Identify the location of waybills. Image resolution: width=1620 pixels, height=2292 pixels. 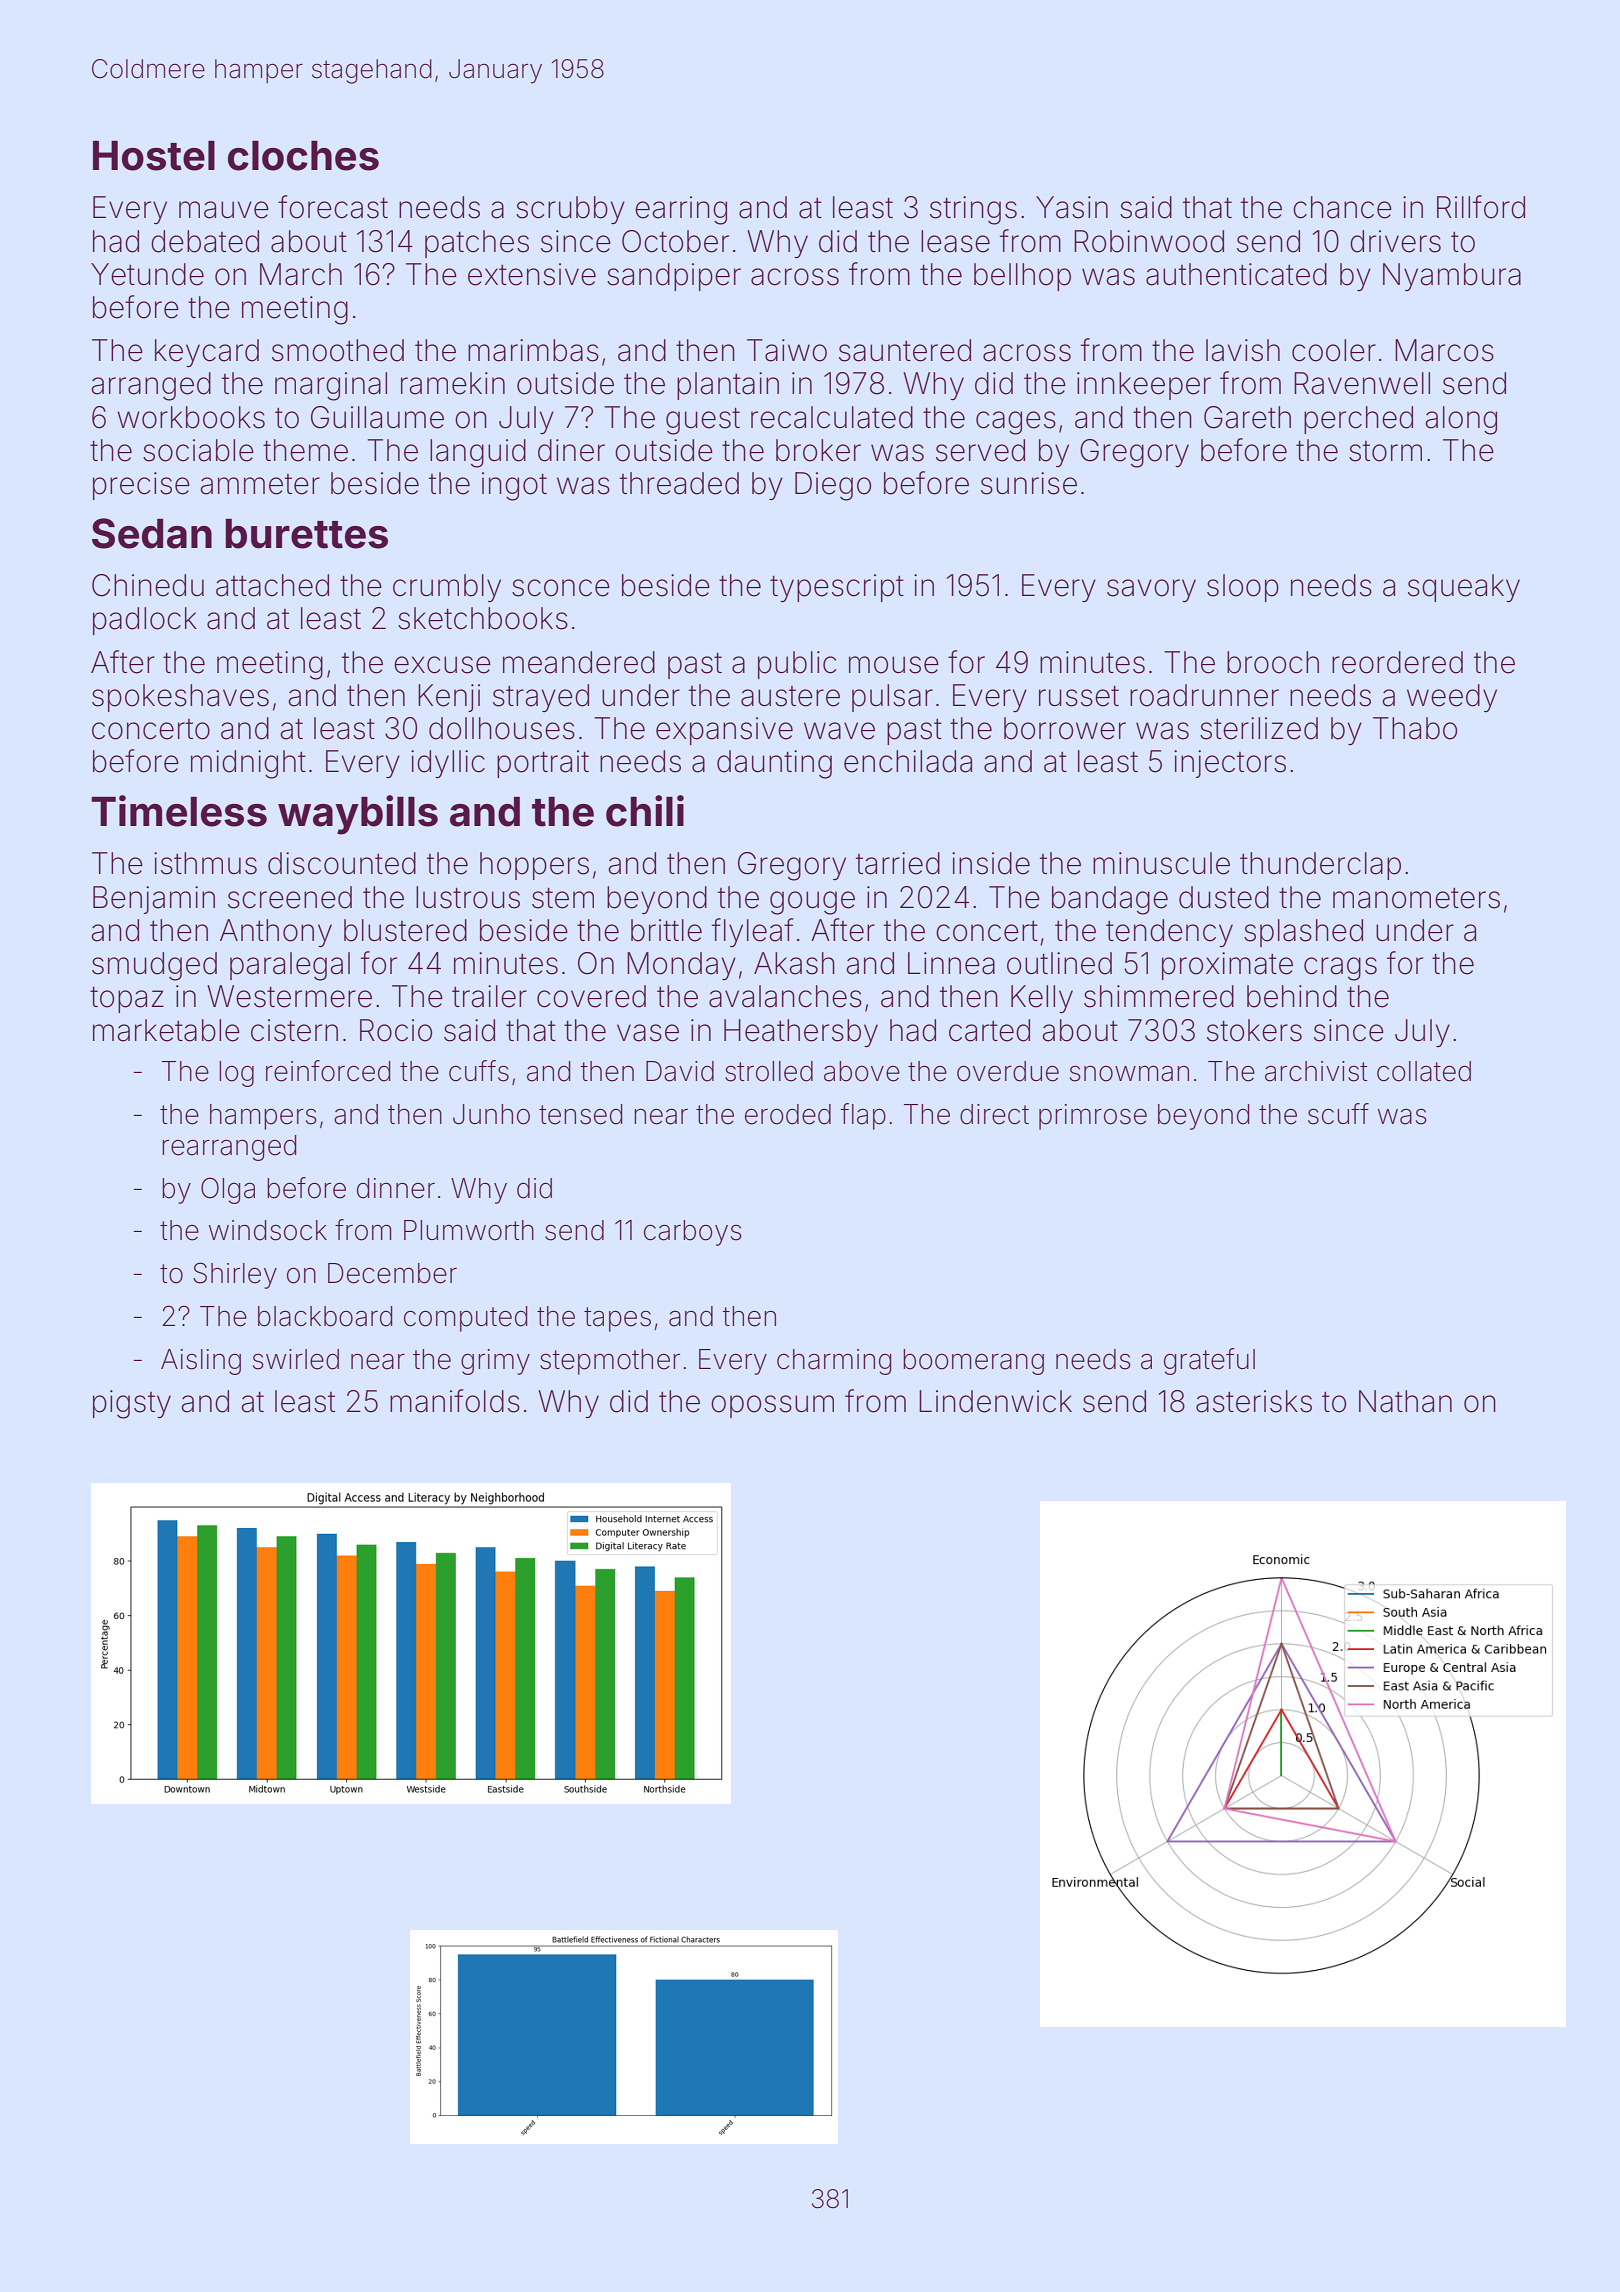
(358, 815).
